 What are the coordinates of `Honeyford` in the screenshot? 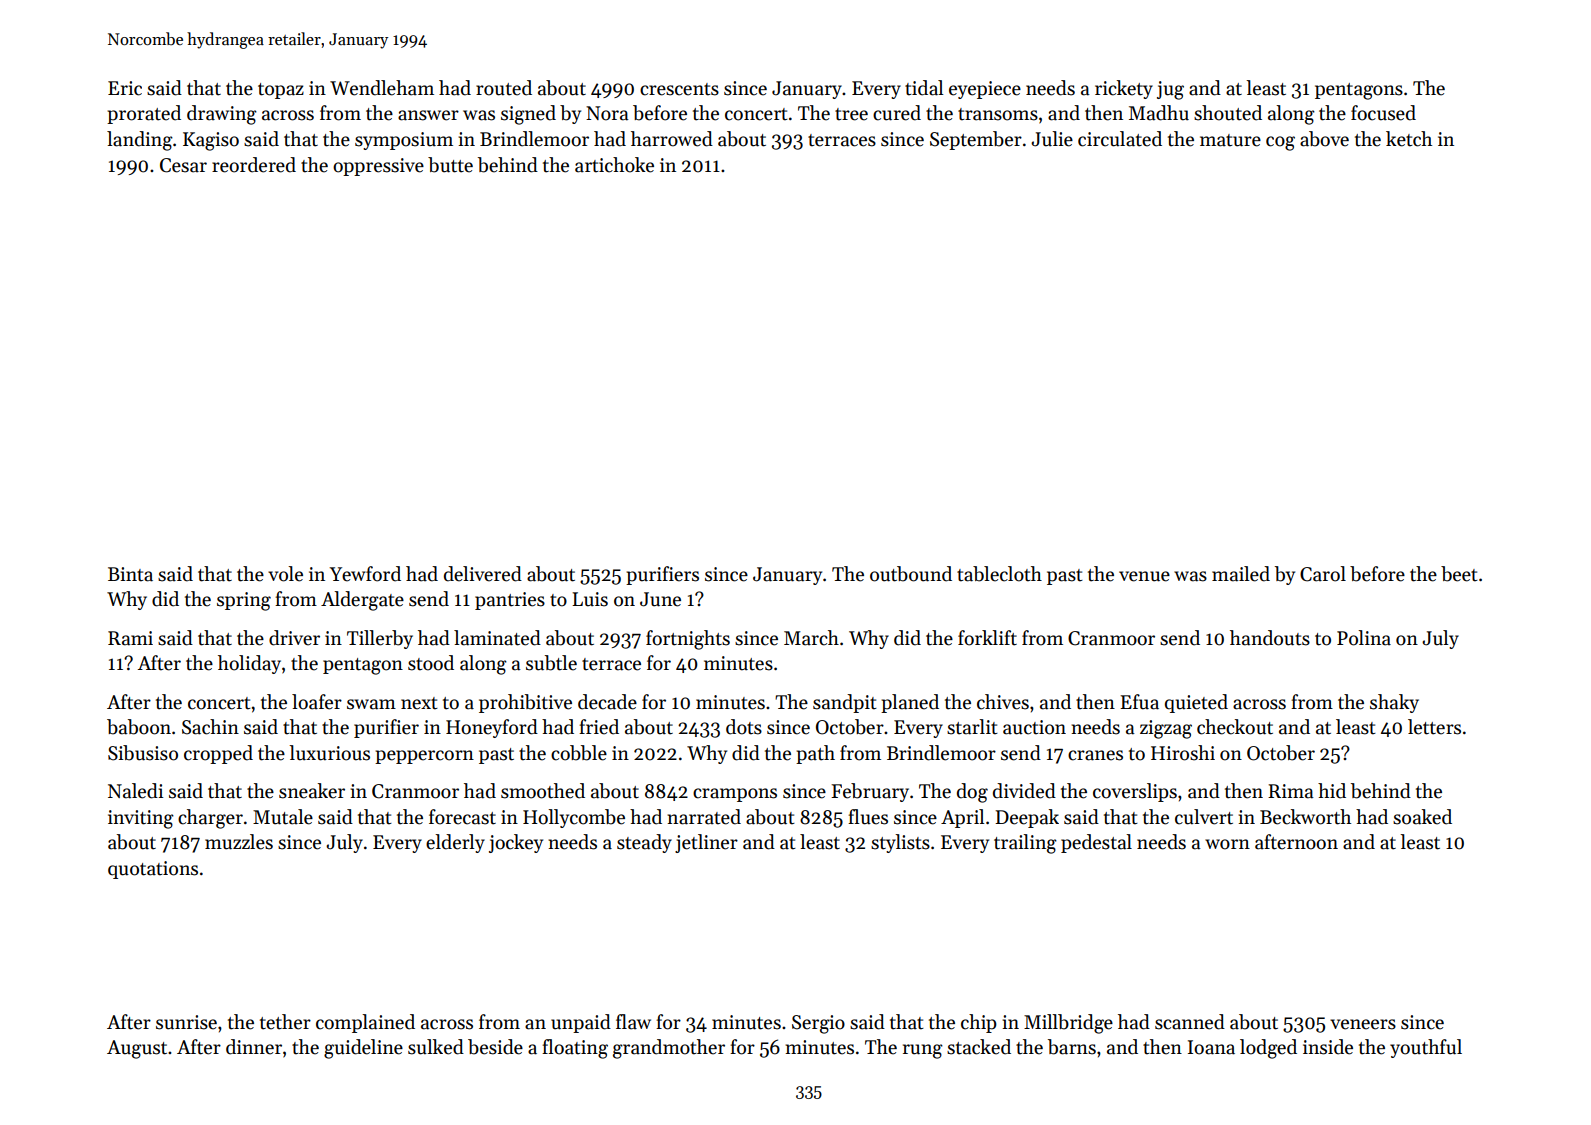 It's located at (492, 728).
